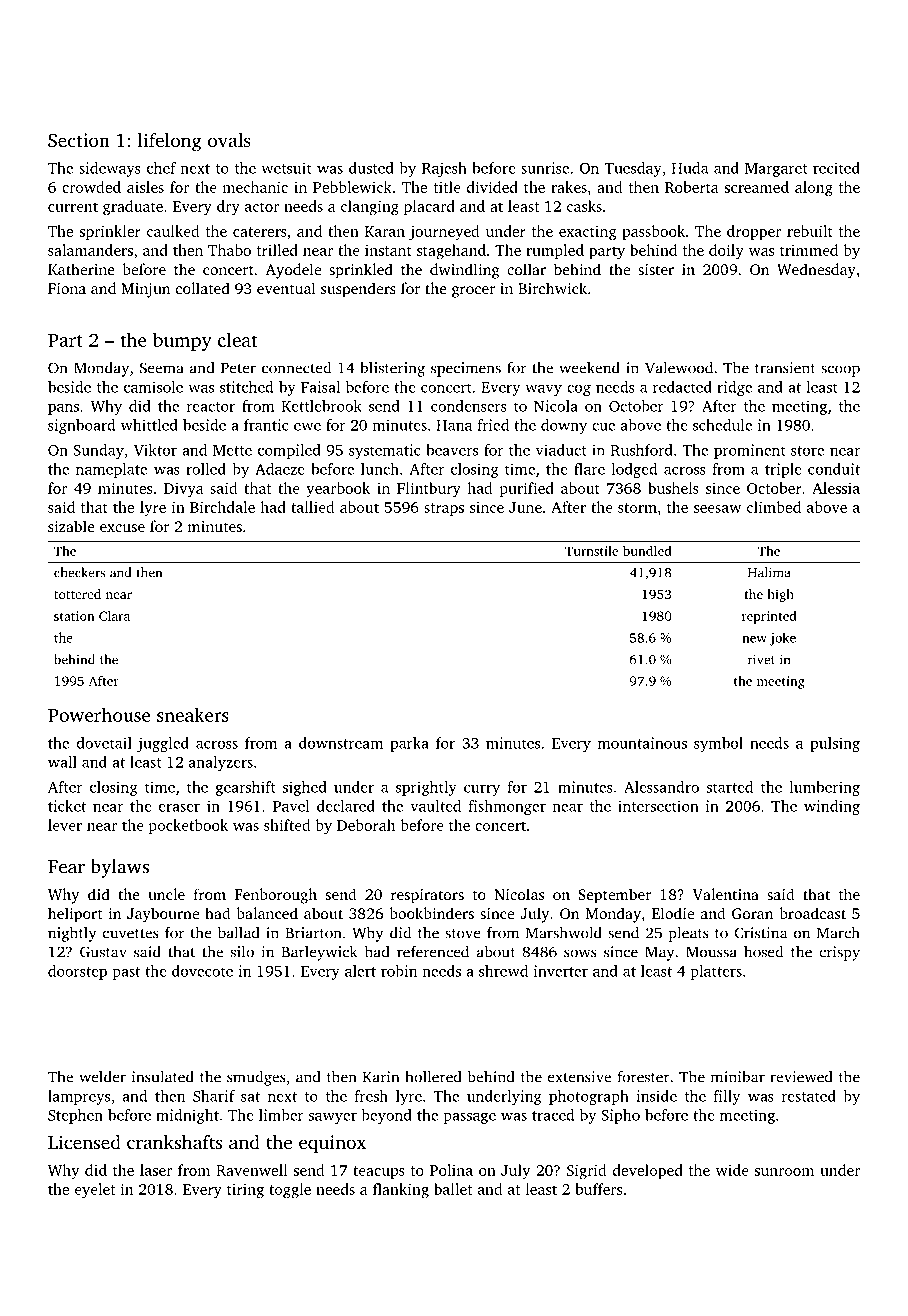 This image has height=1316, width=908. I want to click on sister, so click(656, 269).
